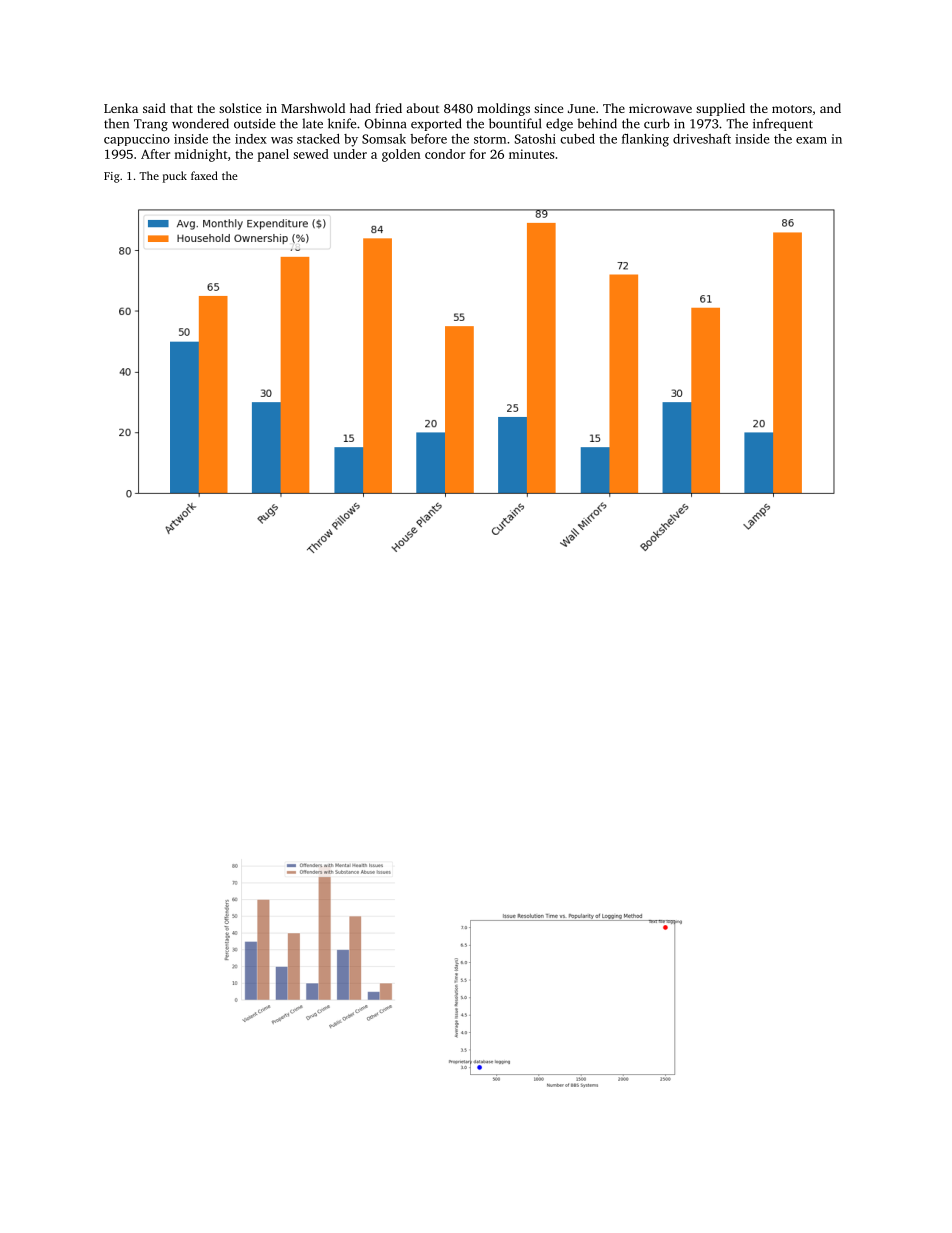 Image resolution: width=952 pixels, height=1233 pixels. Describe the element at coordinates (175, 177) in the image. I see `puck` at that location.
